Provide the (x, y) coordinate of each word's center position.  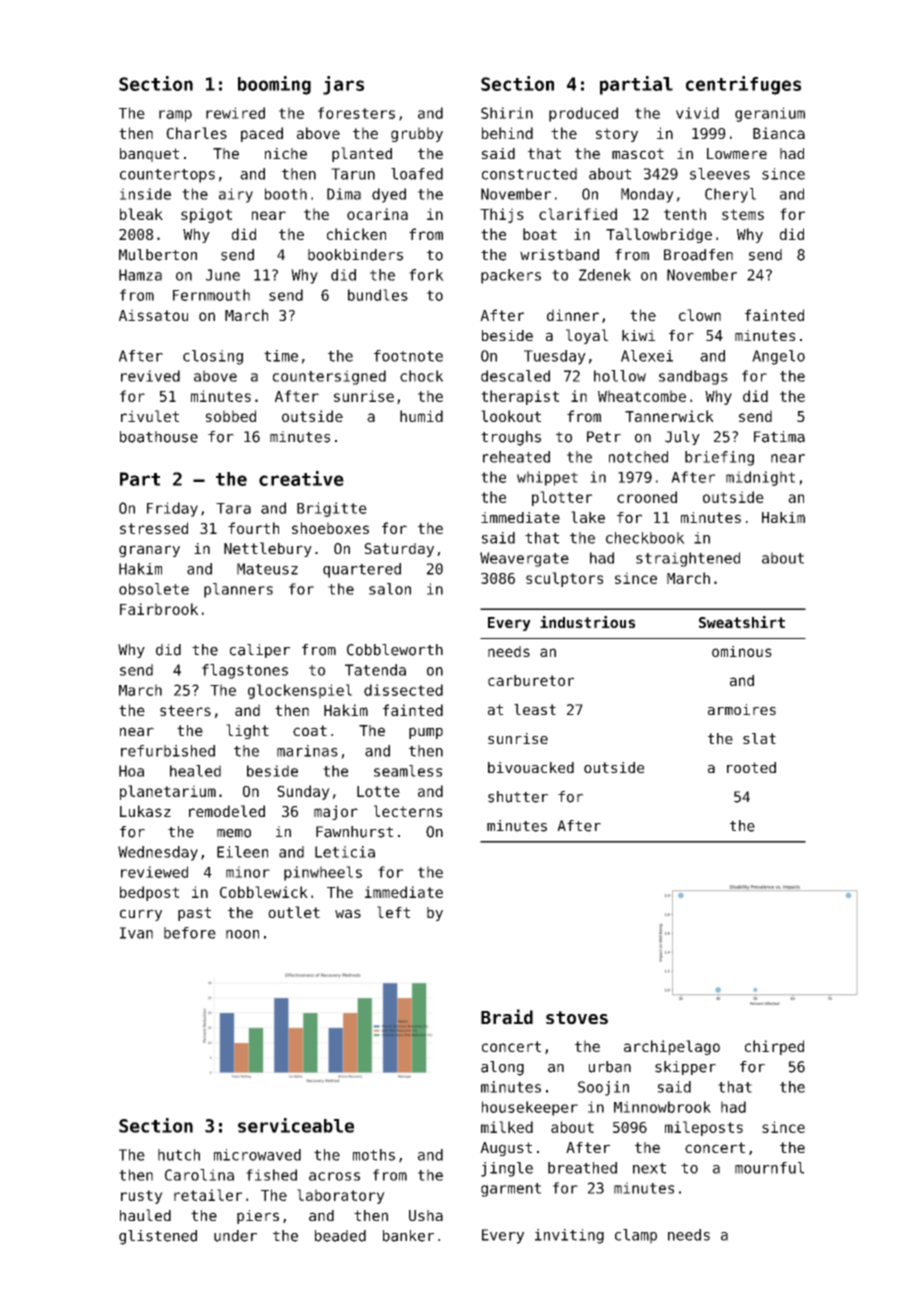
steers (185, 710)
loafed (417, 174)
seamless (408, 771)
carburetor (531, 680)
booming (274, 85)
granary (149, 551)
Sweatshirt (742, 622)
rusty (142, 1197)
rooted (751, 767)
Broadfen (698, 255)
